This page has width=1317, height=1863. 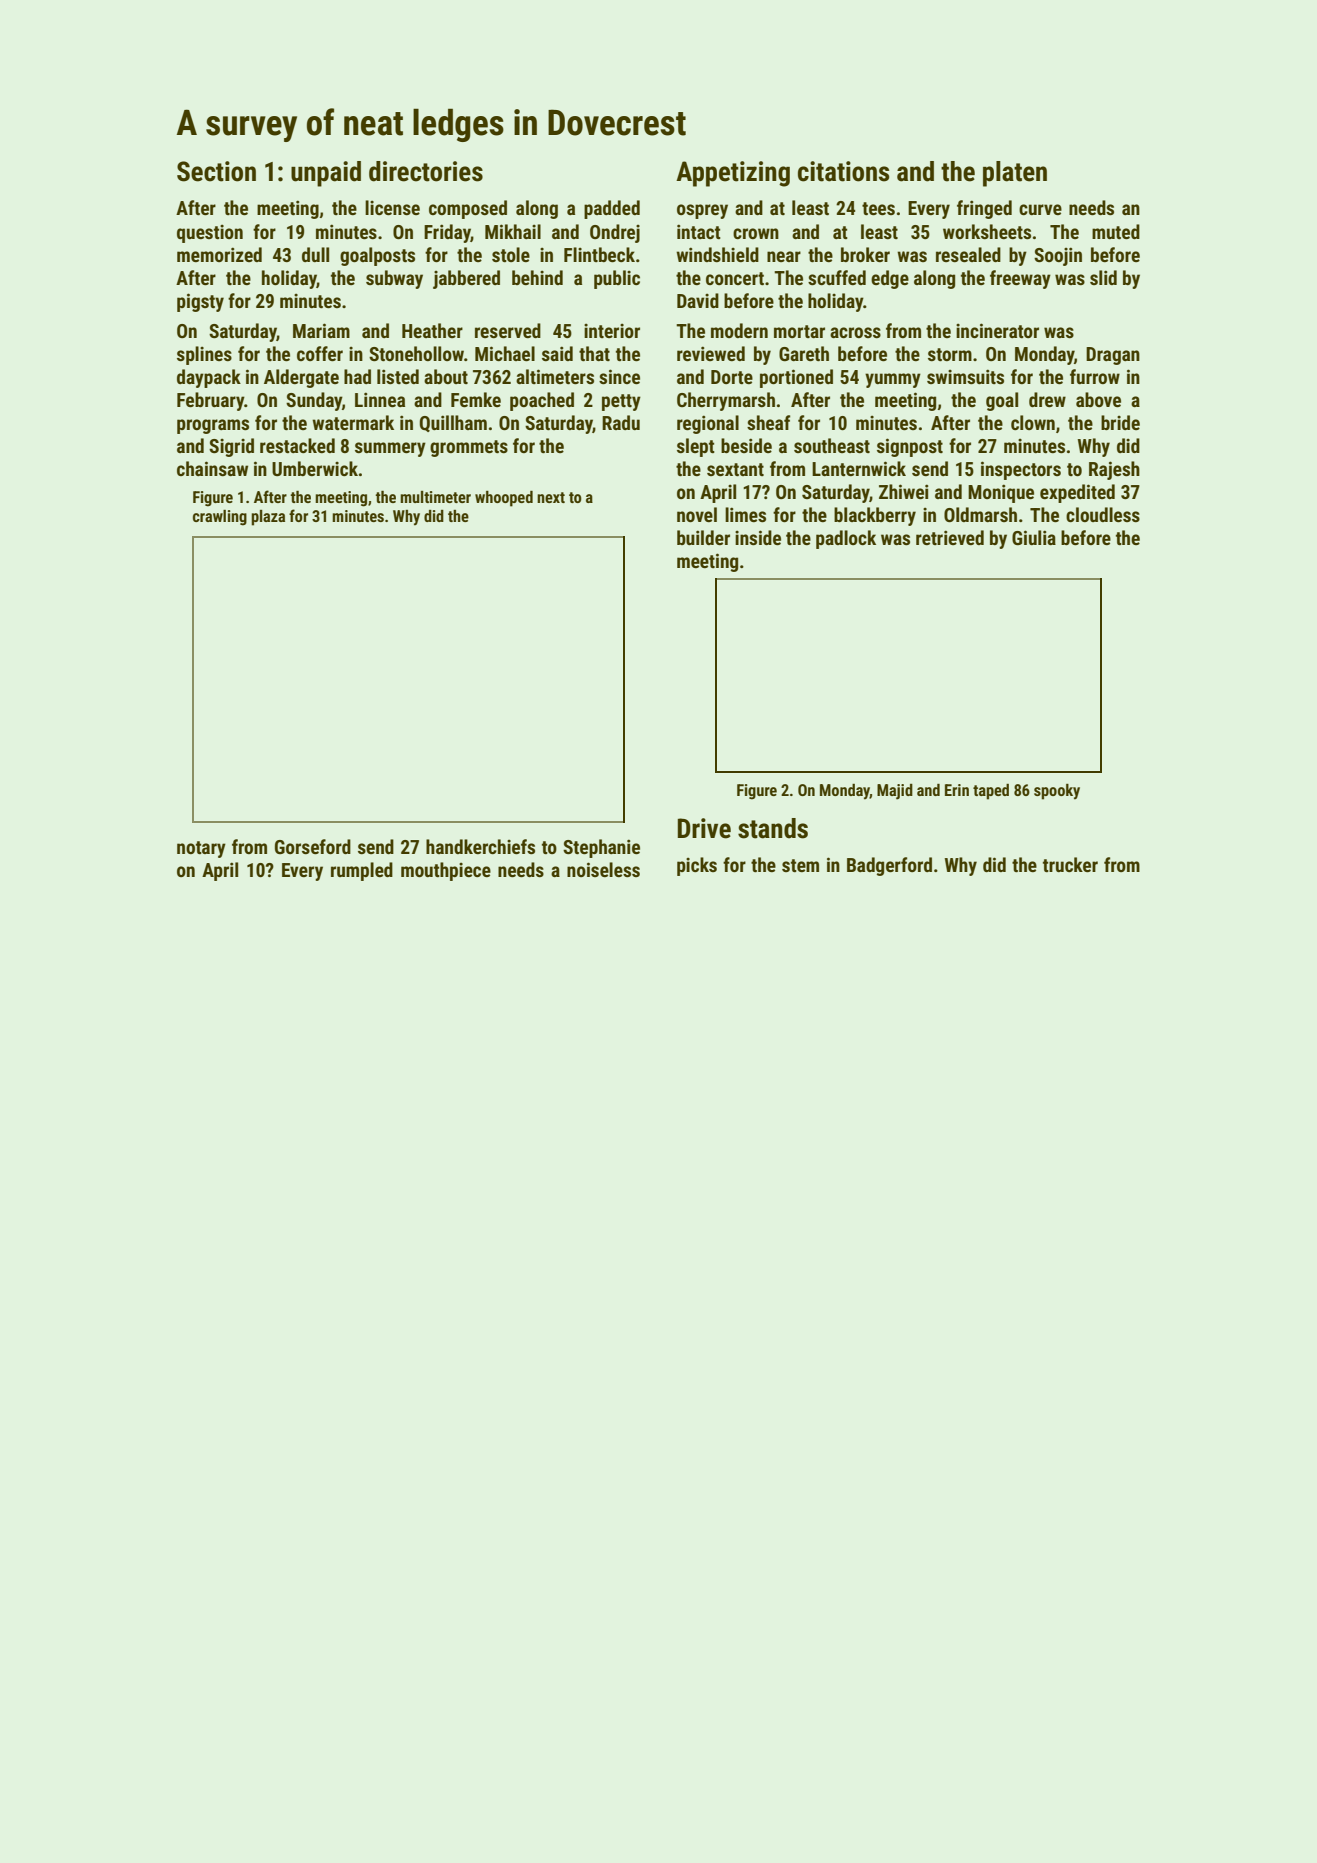 I want to click on cloudless, so click(x=1103, y=514).
